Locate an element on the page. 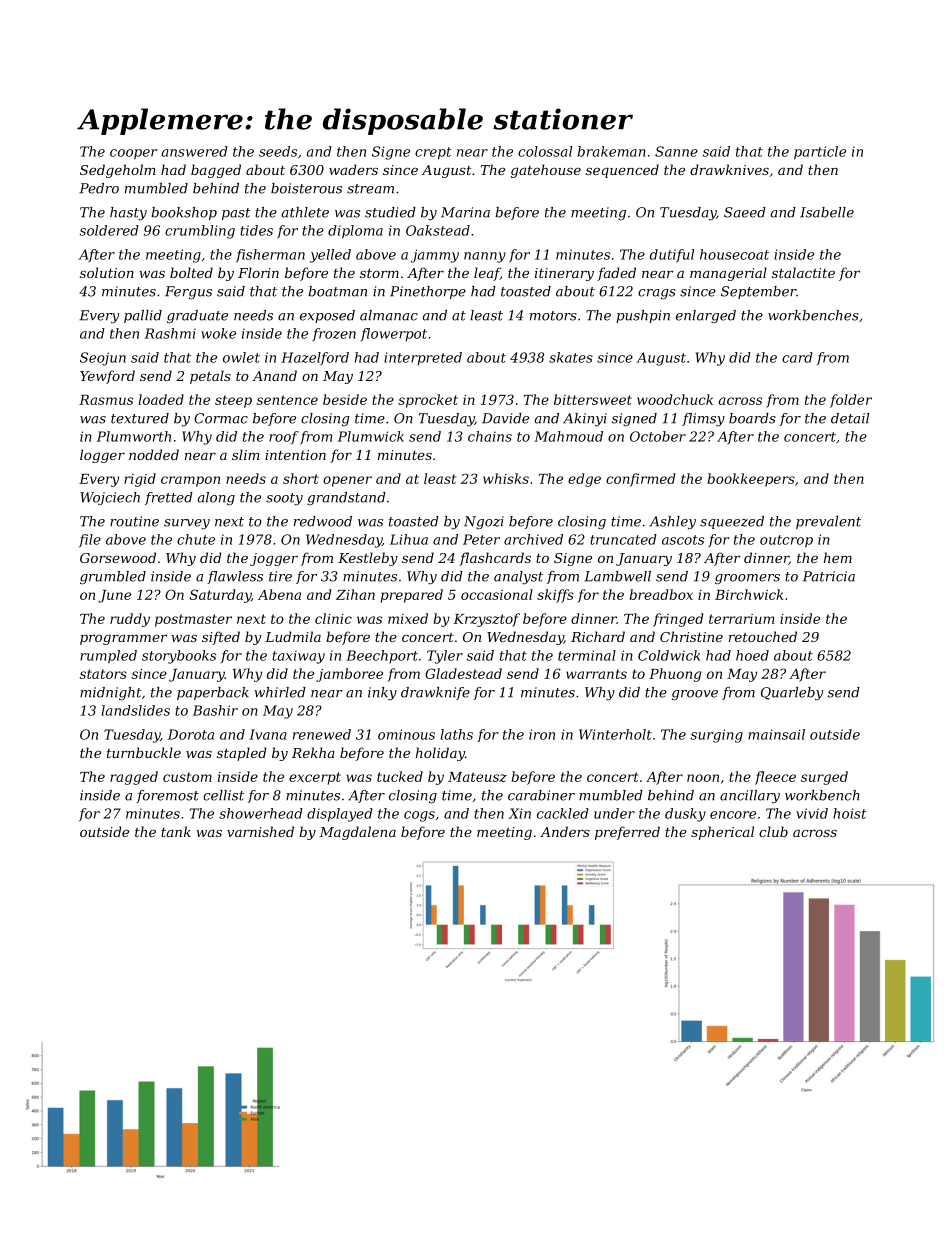 The image size is (952, 1233). sooty is located at coordinates (284, 499).
